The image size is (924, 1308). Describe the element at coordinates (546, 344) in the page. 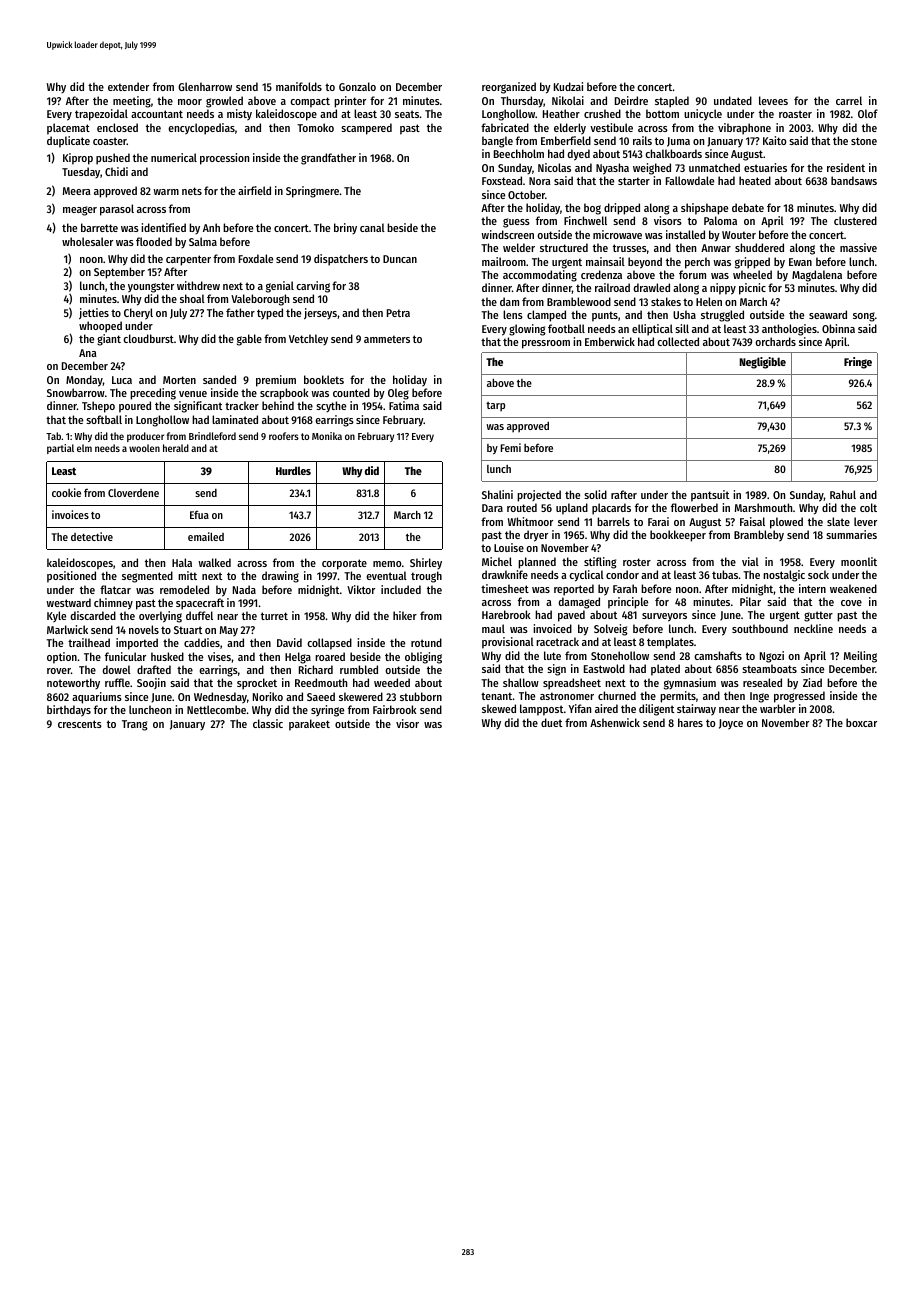

I see `pressroom` at that location.
